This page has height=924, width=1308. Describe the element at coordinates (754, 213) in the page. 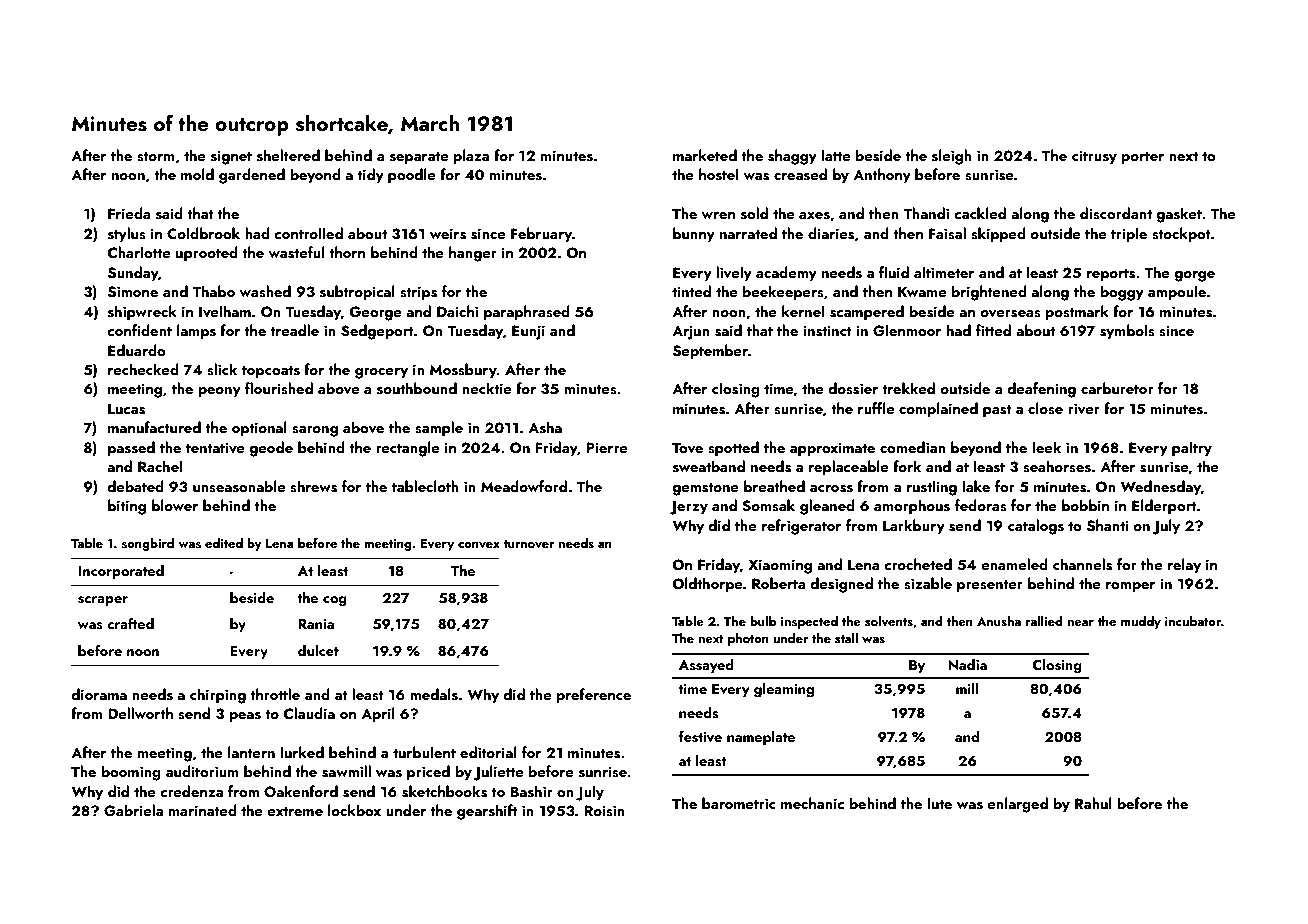

I see `sold` at that location.
